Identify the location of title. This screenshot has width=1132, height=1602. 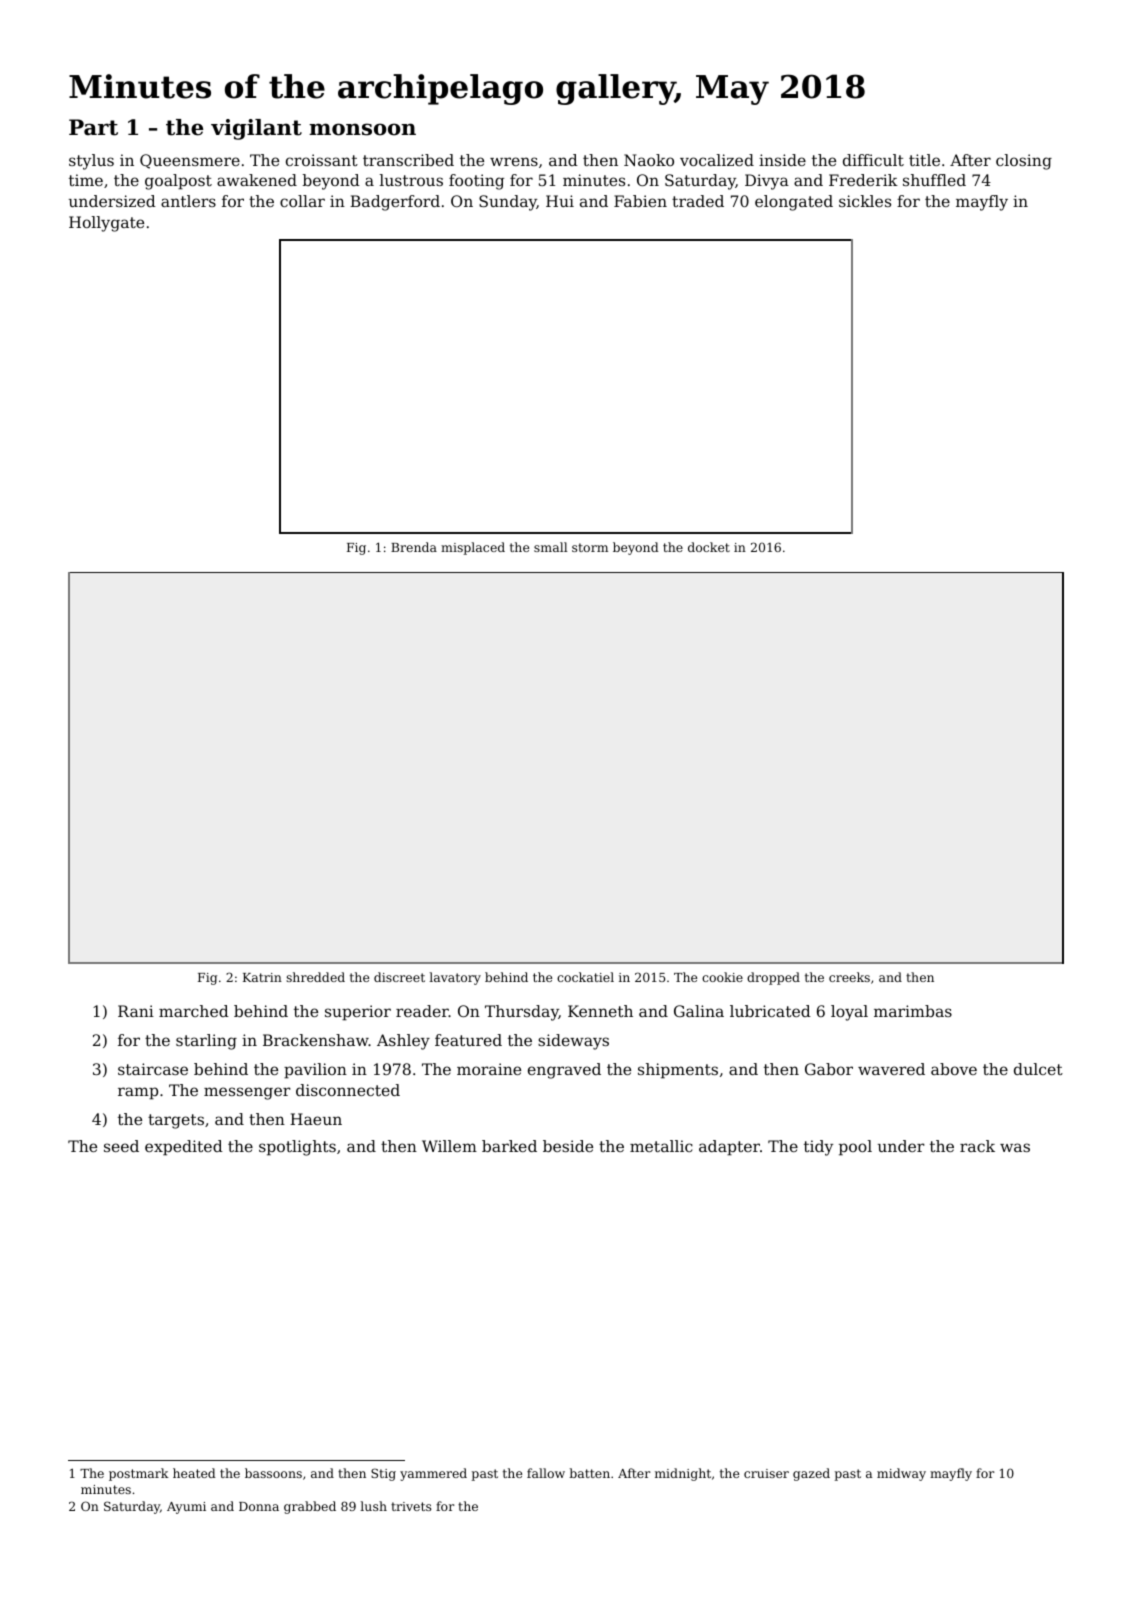
(924, 160).
